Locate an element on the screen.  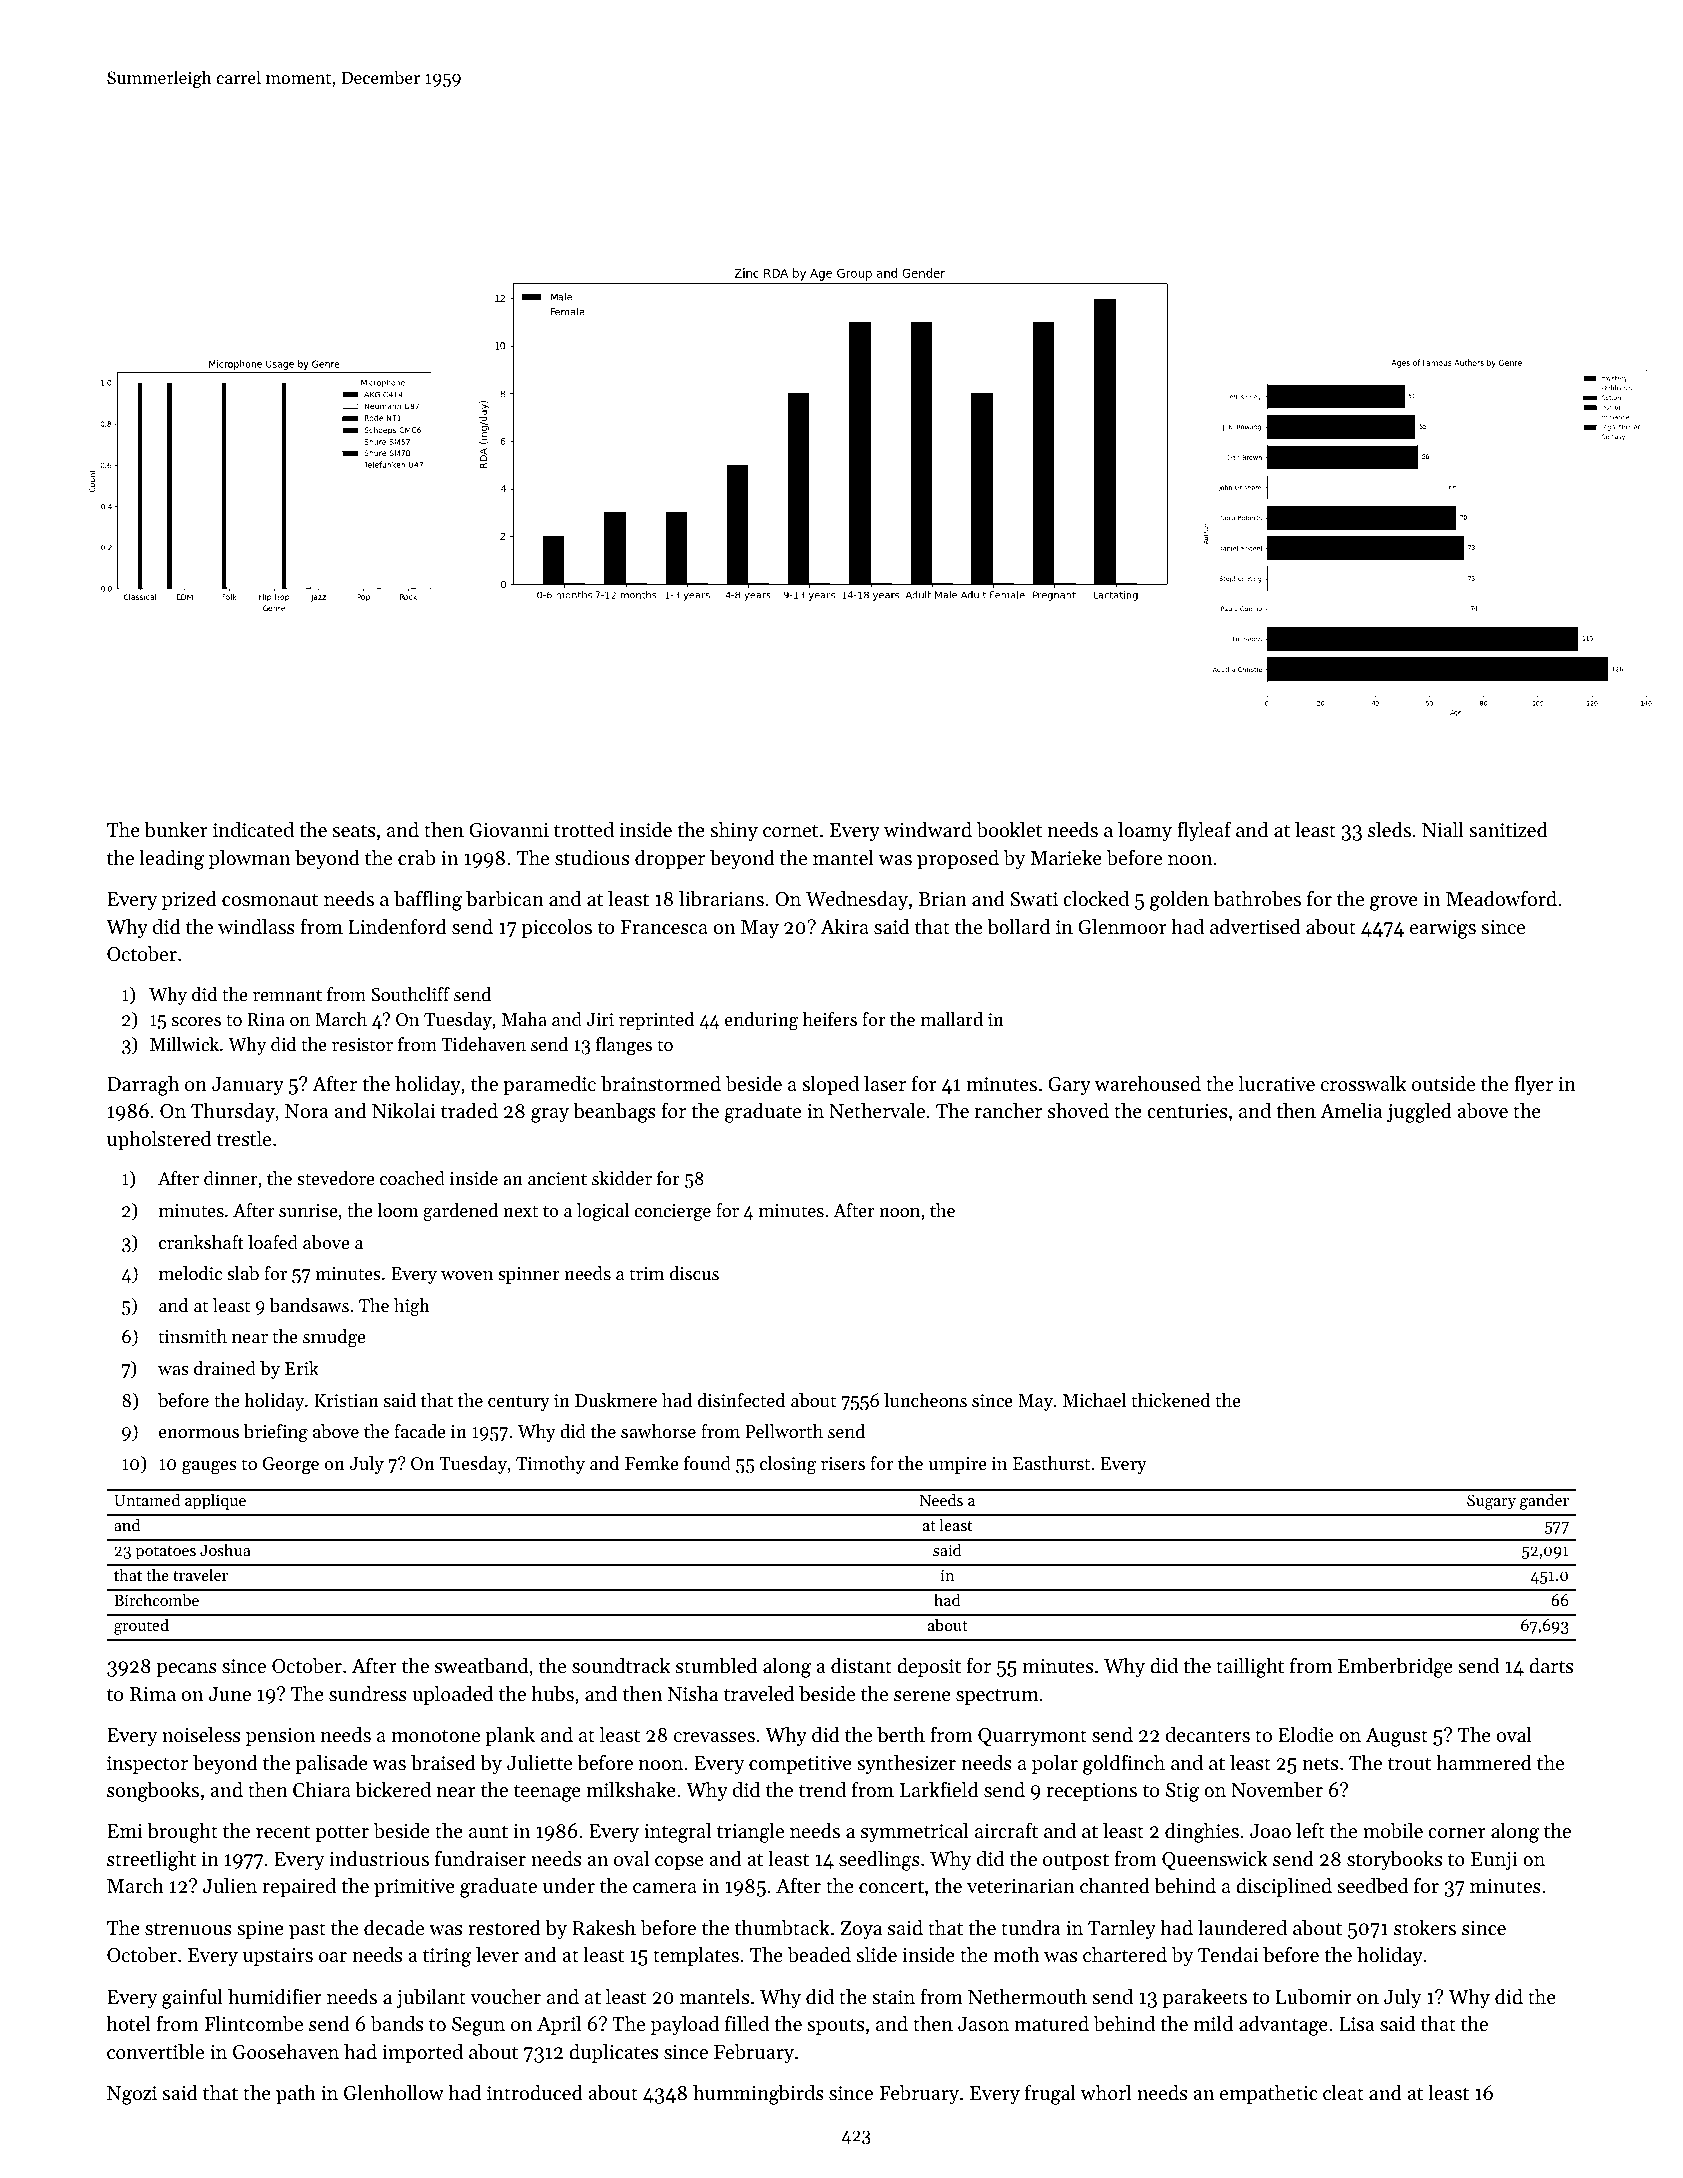
pecans is located at coordinates (187, 1670).
